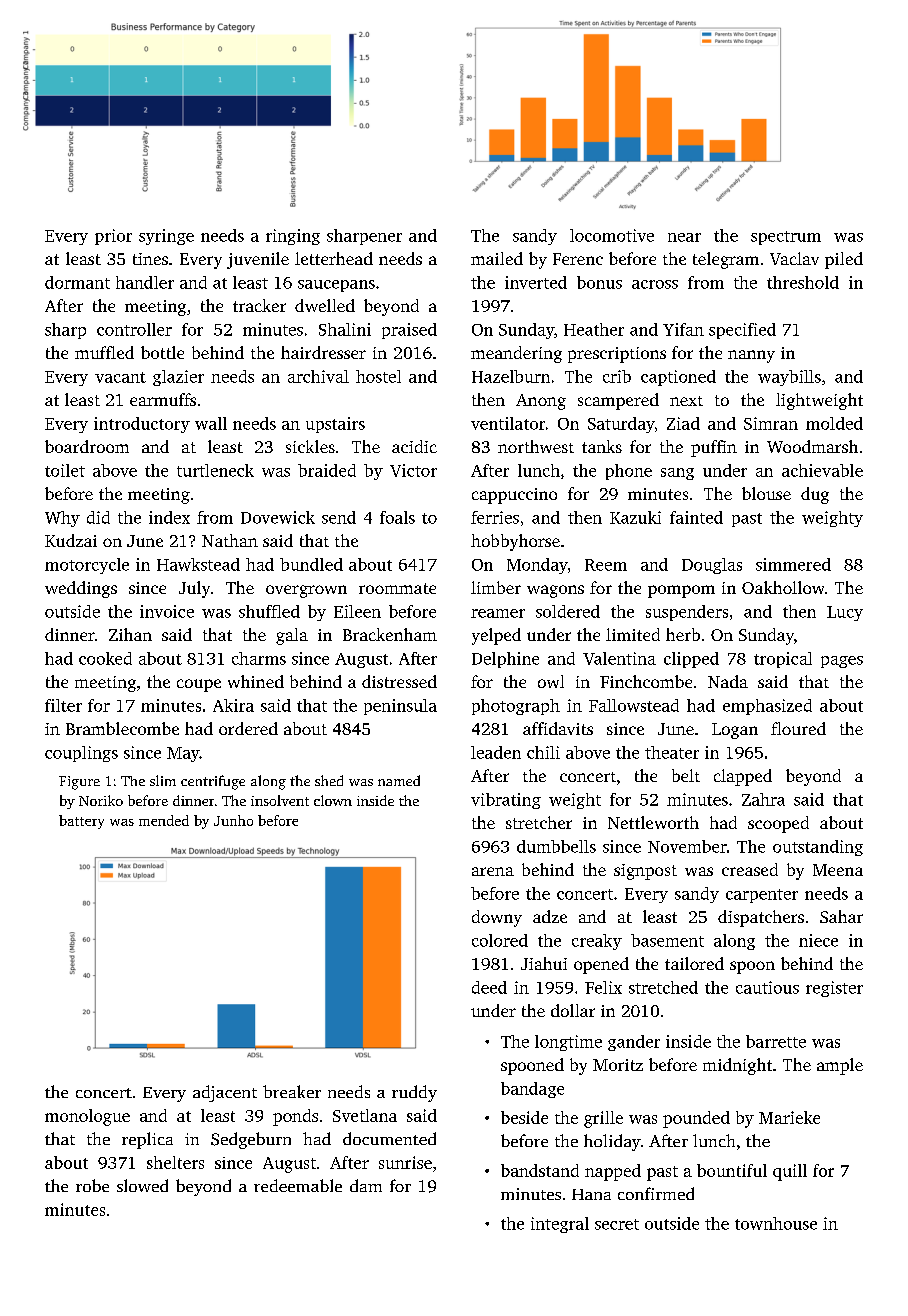  Describe the element at coordinates (497, 258) in the document. I see `mailed` at that location.
